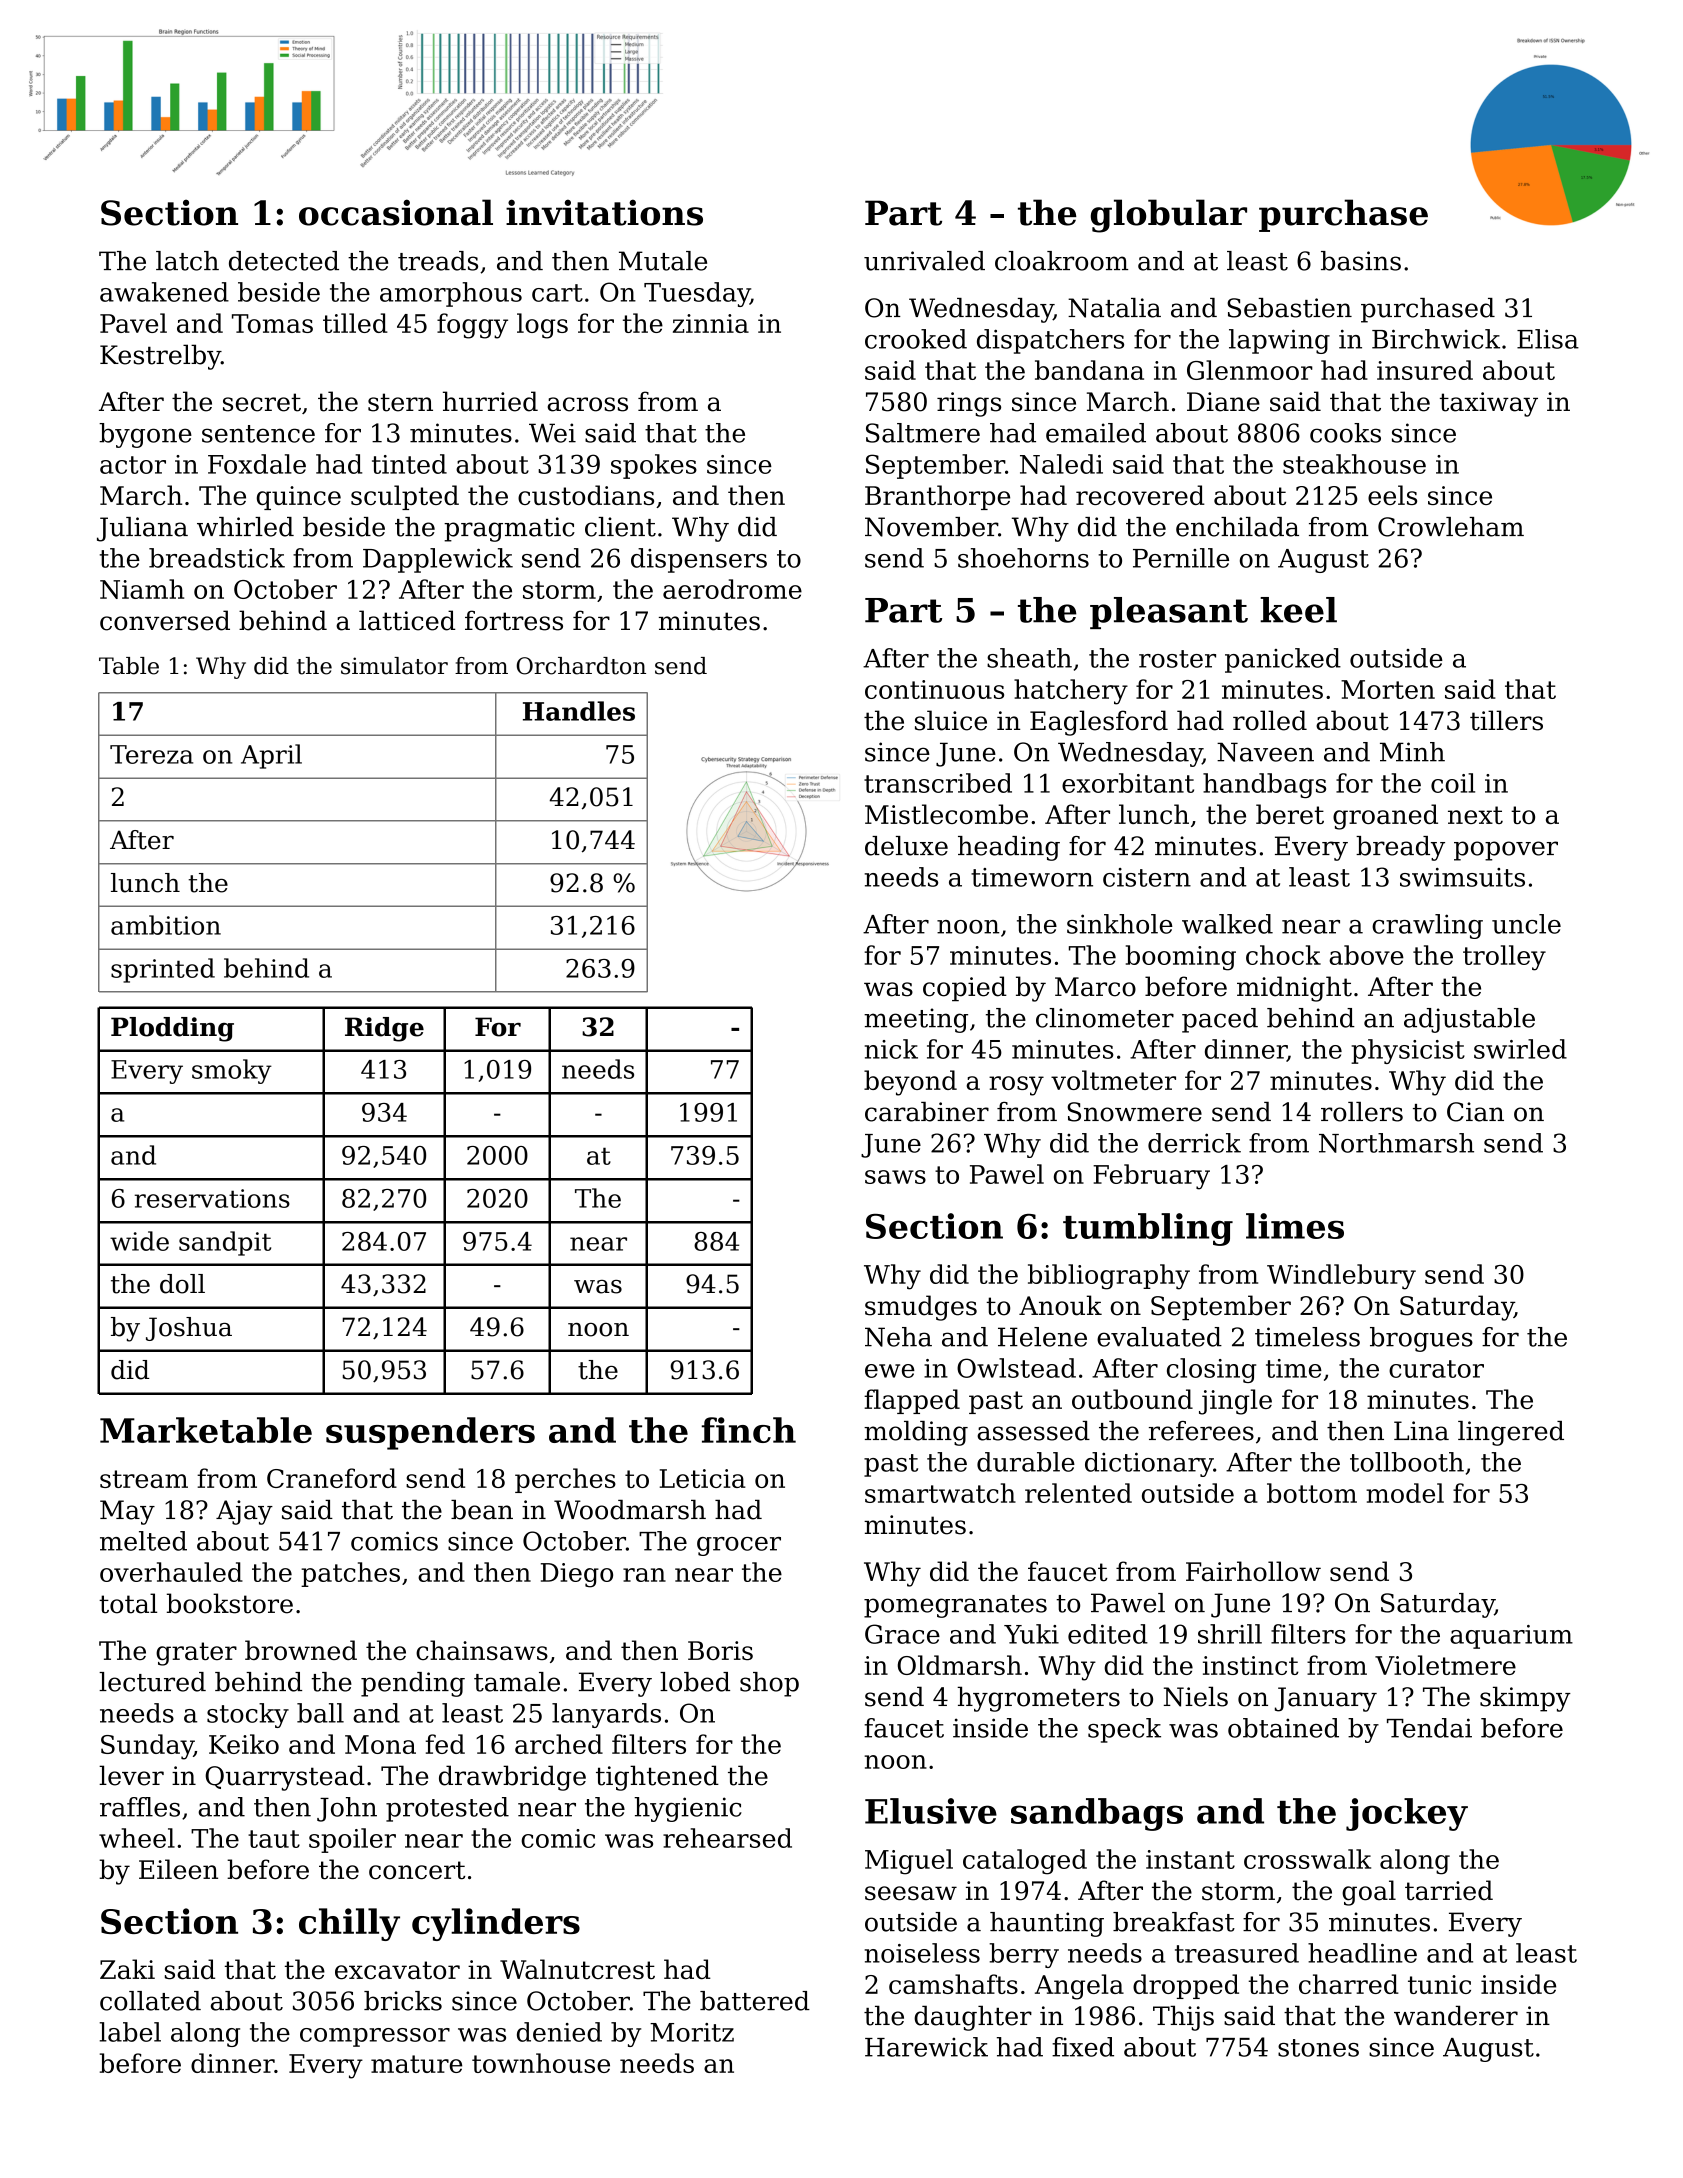 The image size is (1683, 2178). Describe the element at coordinates (272, 323) in the screenshot. I see `Tomas` at that location.
